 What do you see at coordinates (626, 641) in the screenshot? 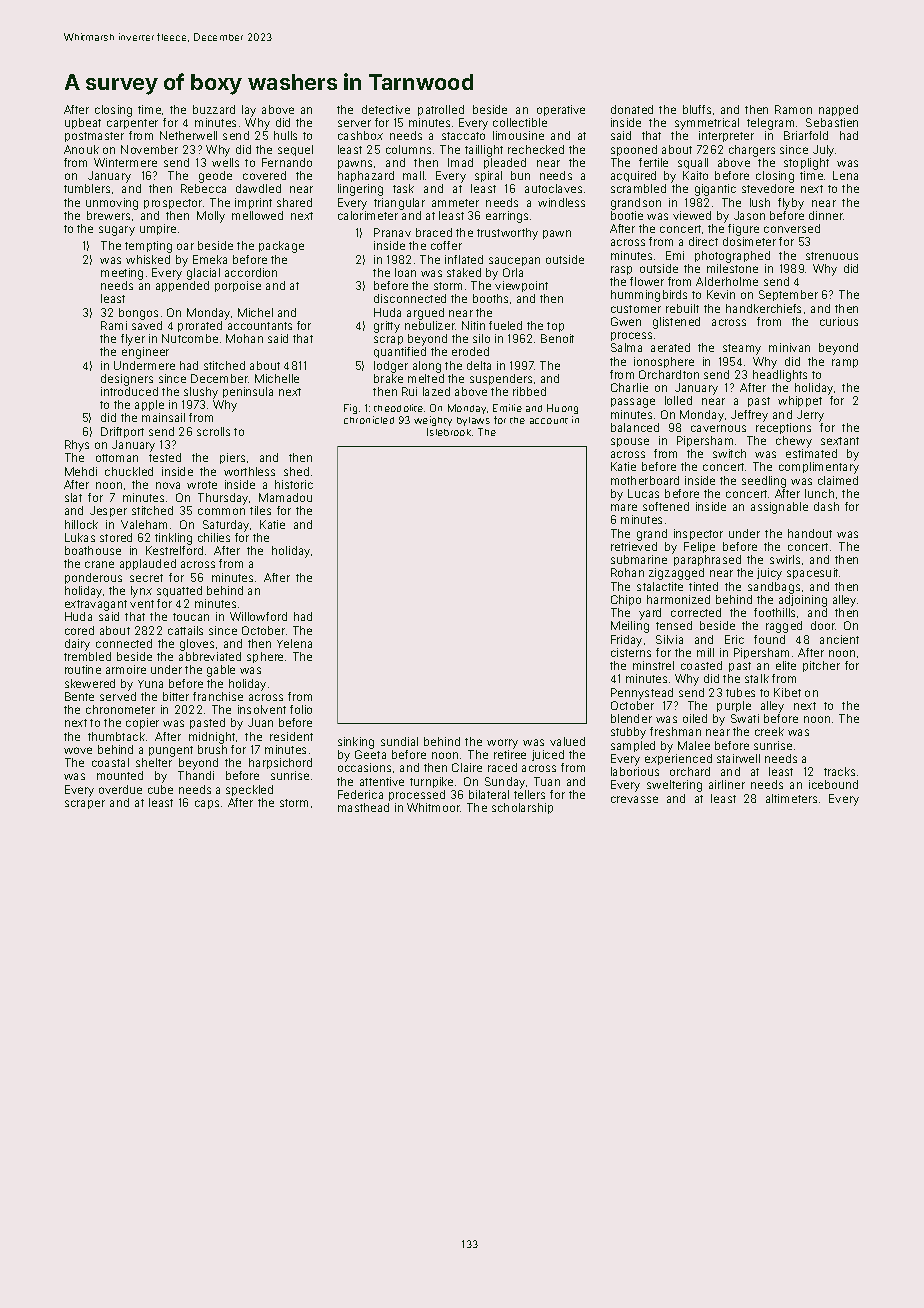
I see `Friday` at bounding box center [626, 641].
